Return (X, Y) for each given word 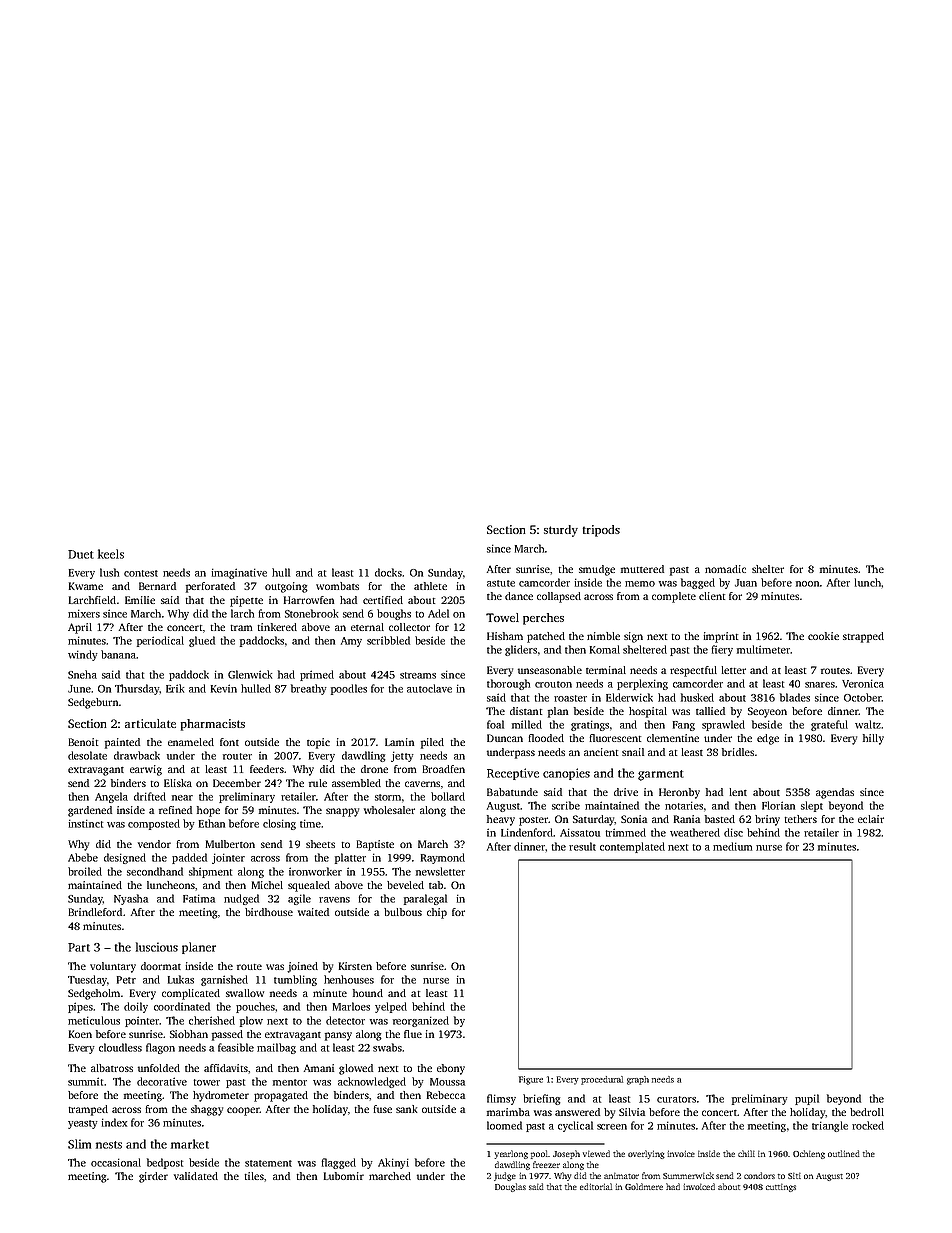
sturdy (561, 531)
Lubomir (344, 1176)
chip (437, 913)
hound (368, 993)
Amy (351, 642)
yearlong (511, 1154)
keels (111, 554)
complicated (191, 994)
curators (676, 1099)
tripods (601, 531)
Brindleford (95, 912)
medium (732, 846)
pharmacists (213, 725)
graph (638, 1080)
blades (795, 697)
